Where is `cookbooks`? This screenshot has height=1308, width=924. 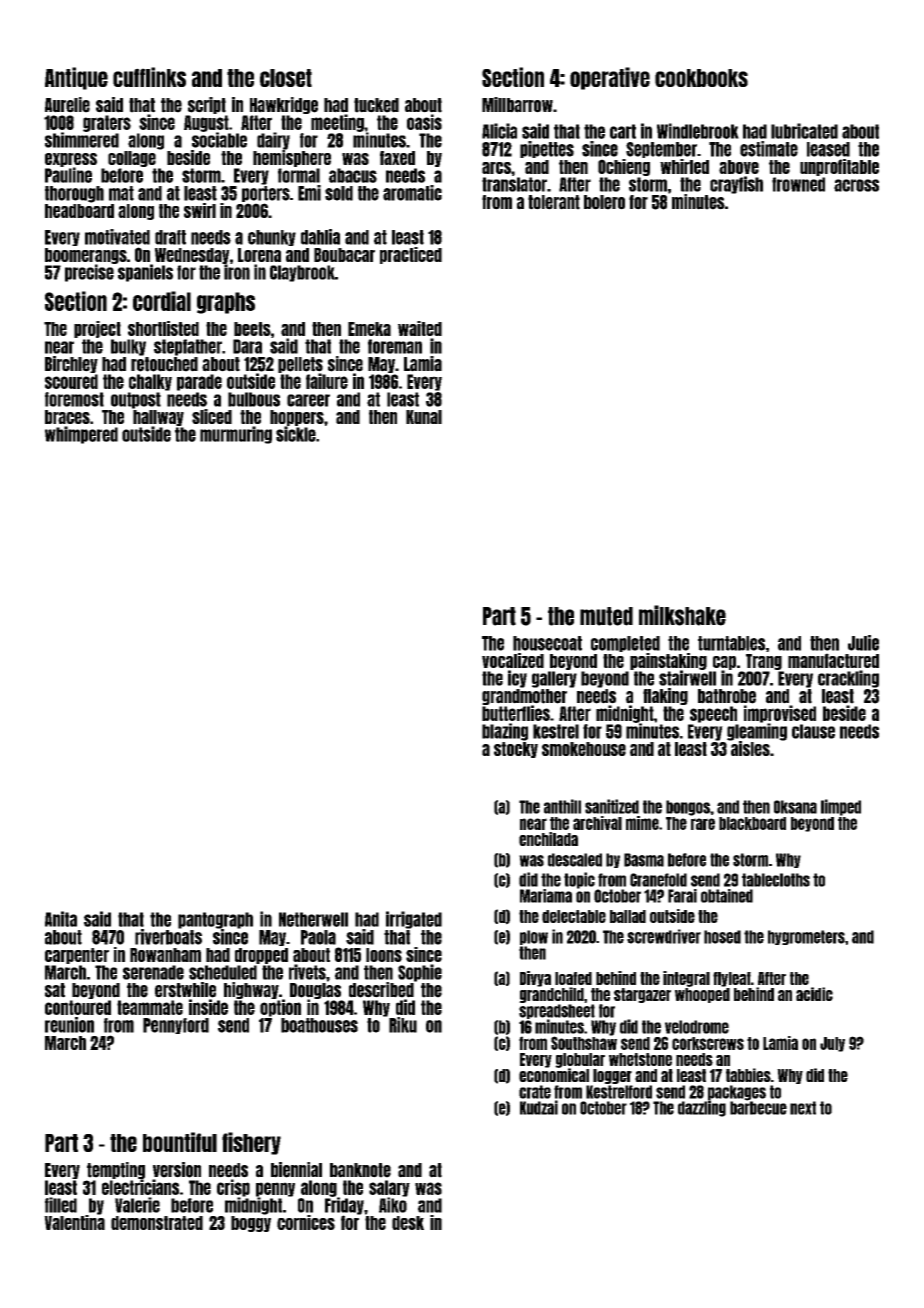
cookbooks is located at coordinates (701, 78).
